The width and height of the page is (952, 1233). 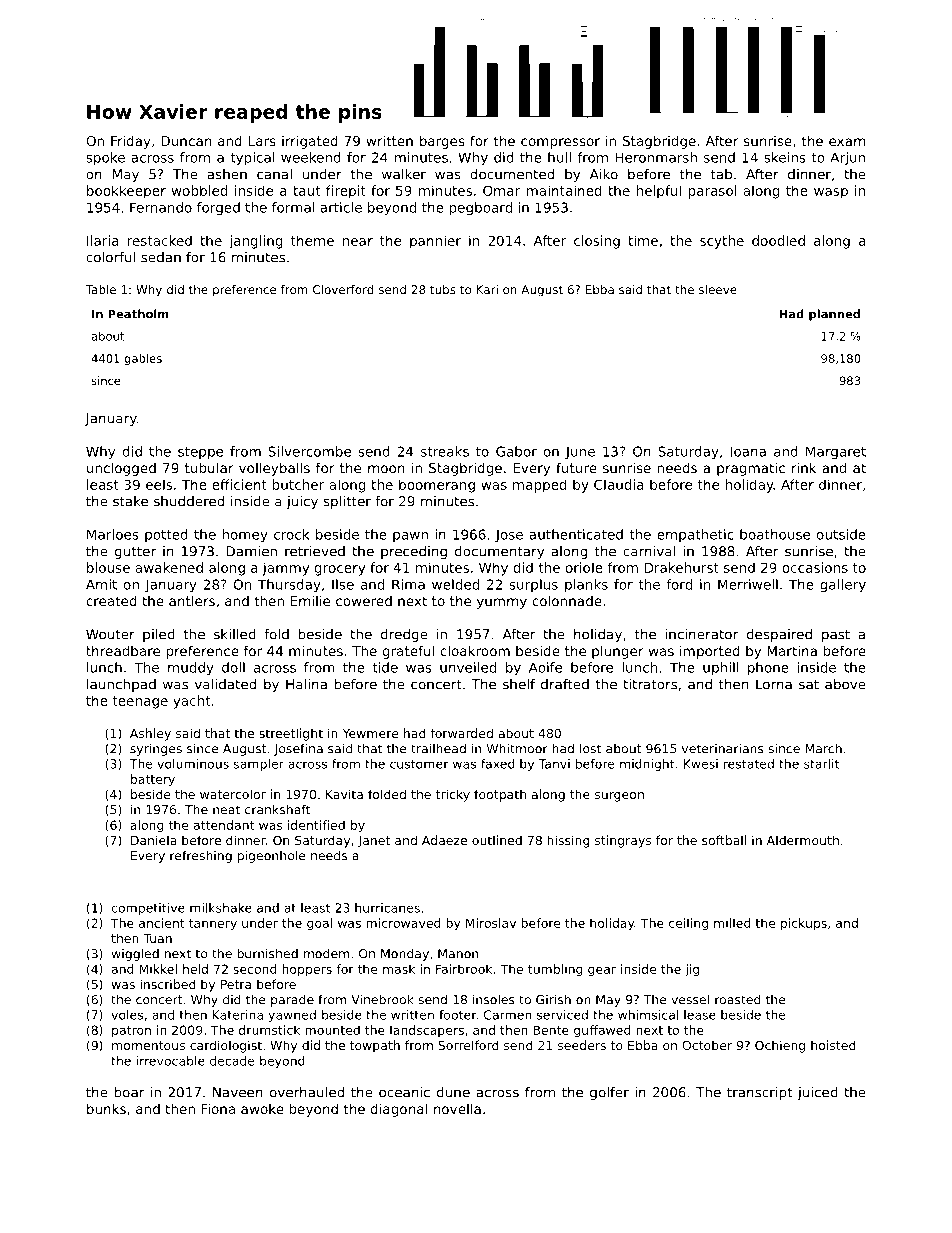 I want to click on Kari, so click(x=487, y=289).
